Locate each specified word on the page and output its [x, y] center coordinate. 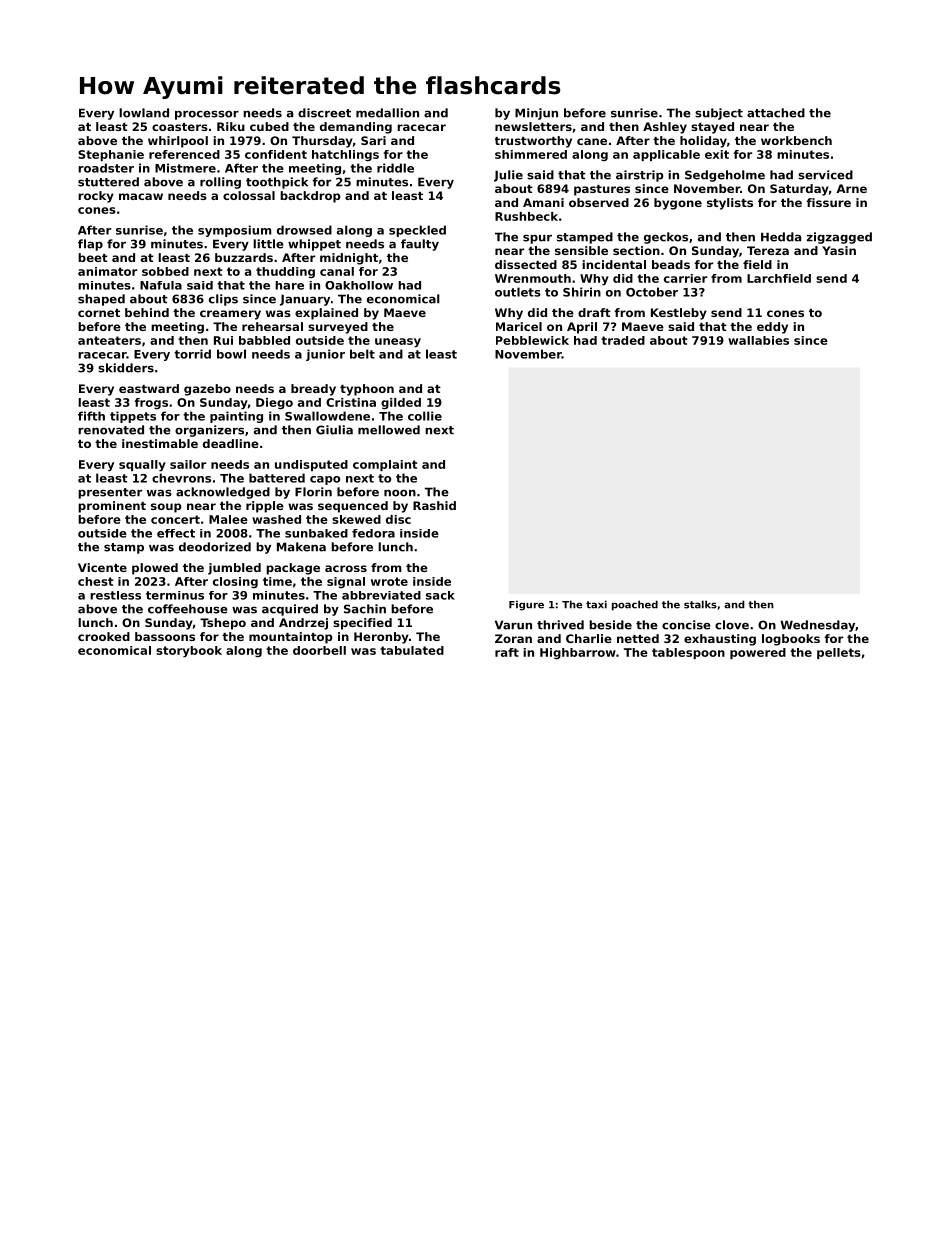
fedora [373, 533]
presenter [110, 493]
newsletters [533, 126]
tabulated [412, 650]
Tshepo [223, 624]
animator [107, 271]
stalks [700, 604]
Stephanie [111, 155]
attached [776, 113]
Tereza [768, 250]
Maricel [519, 326]
